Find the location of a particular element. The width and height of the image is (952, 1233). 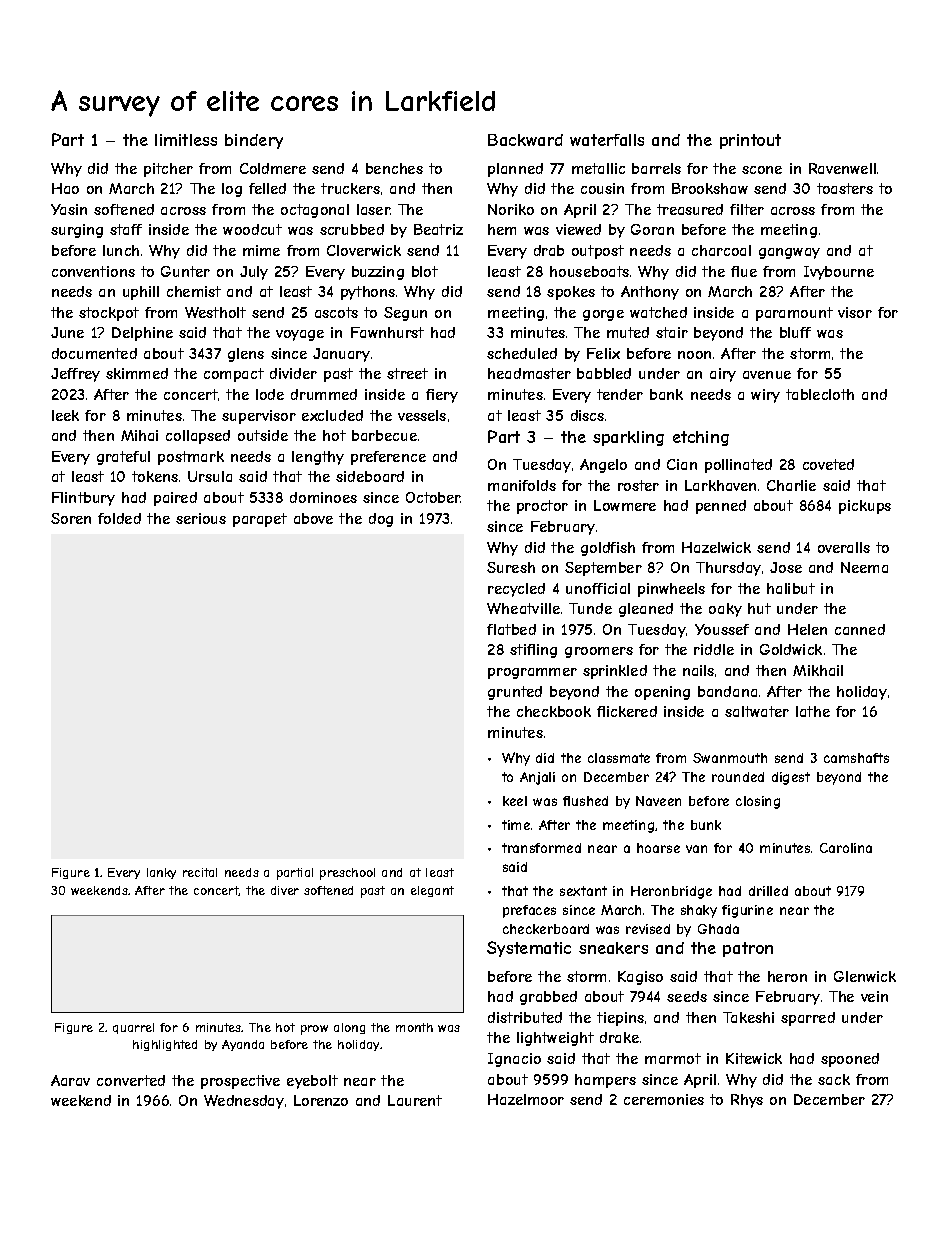

avenue is located at coordinates (767, 375).
